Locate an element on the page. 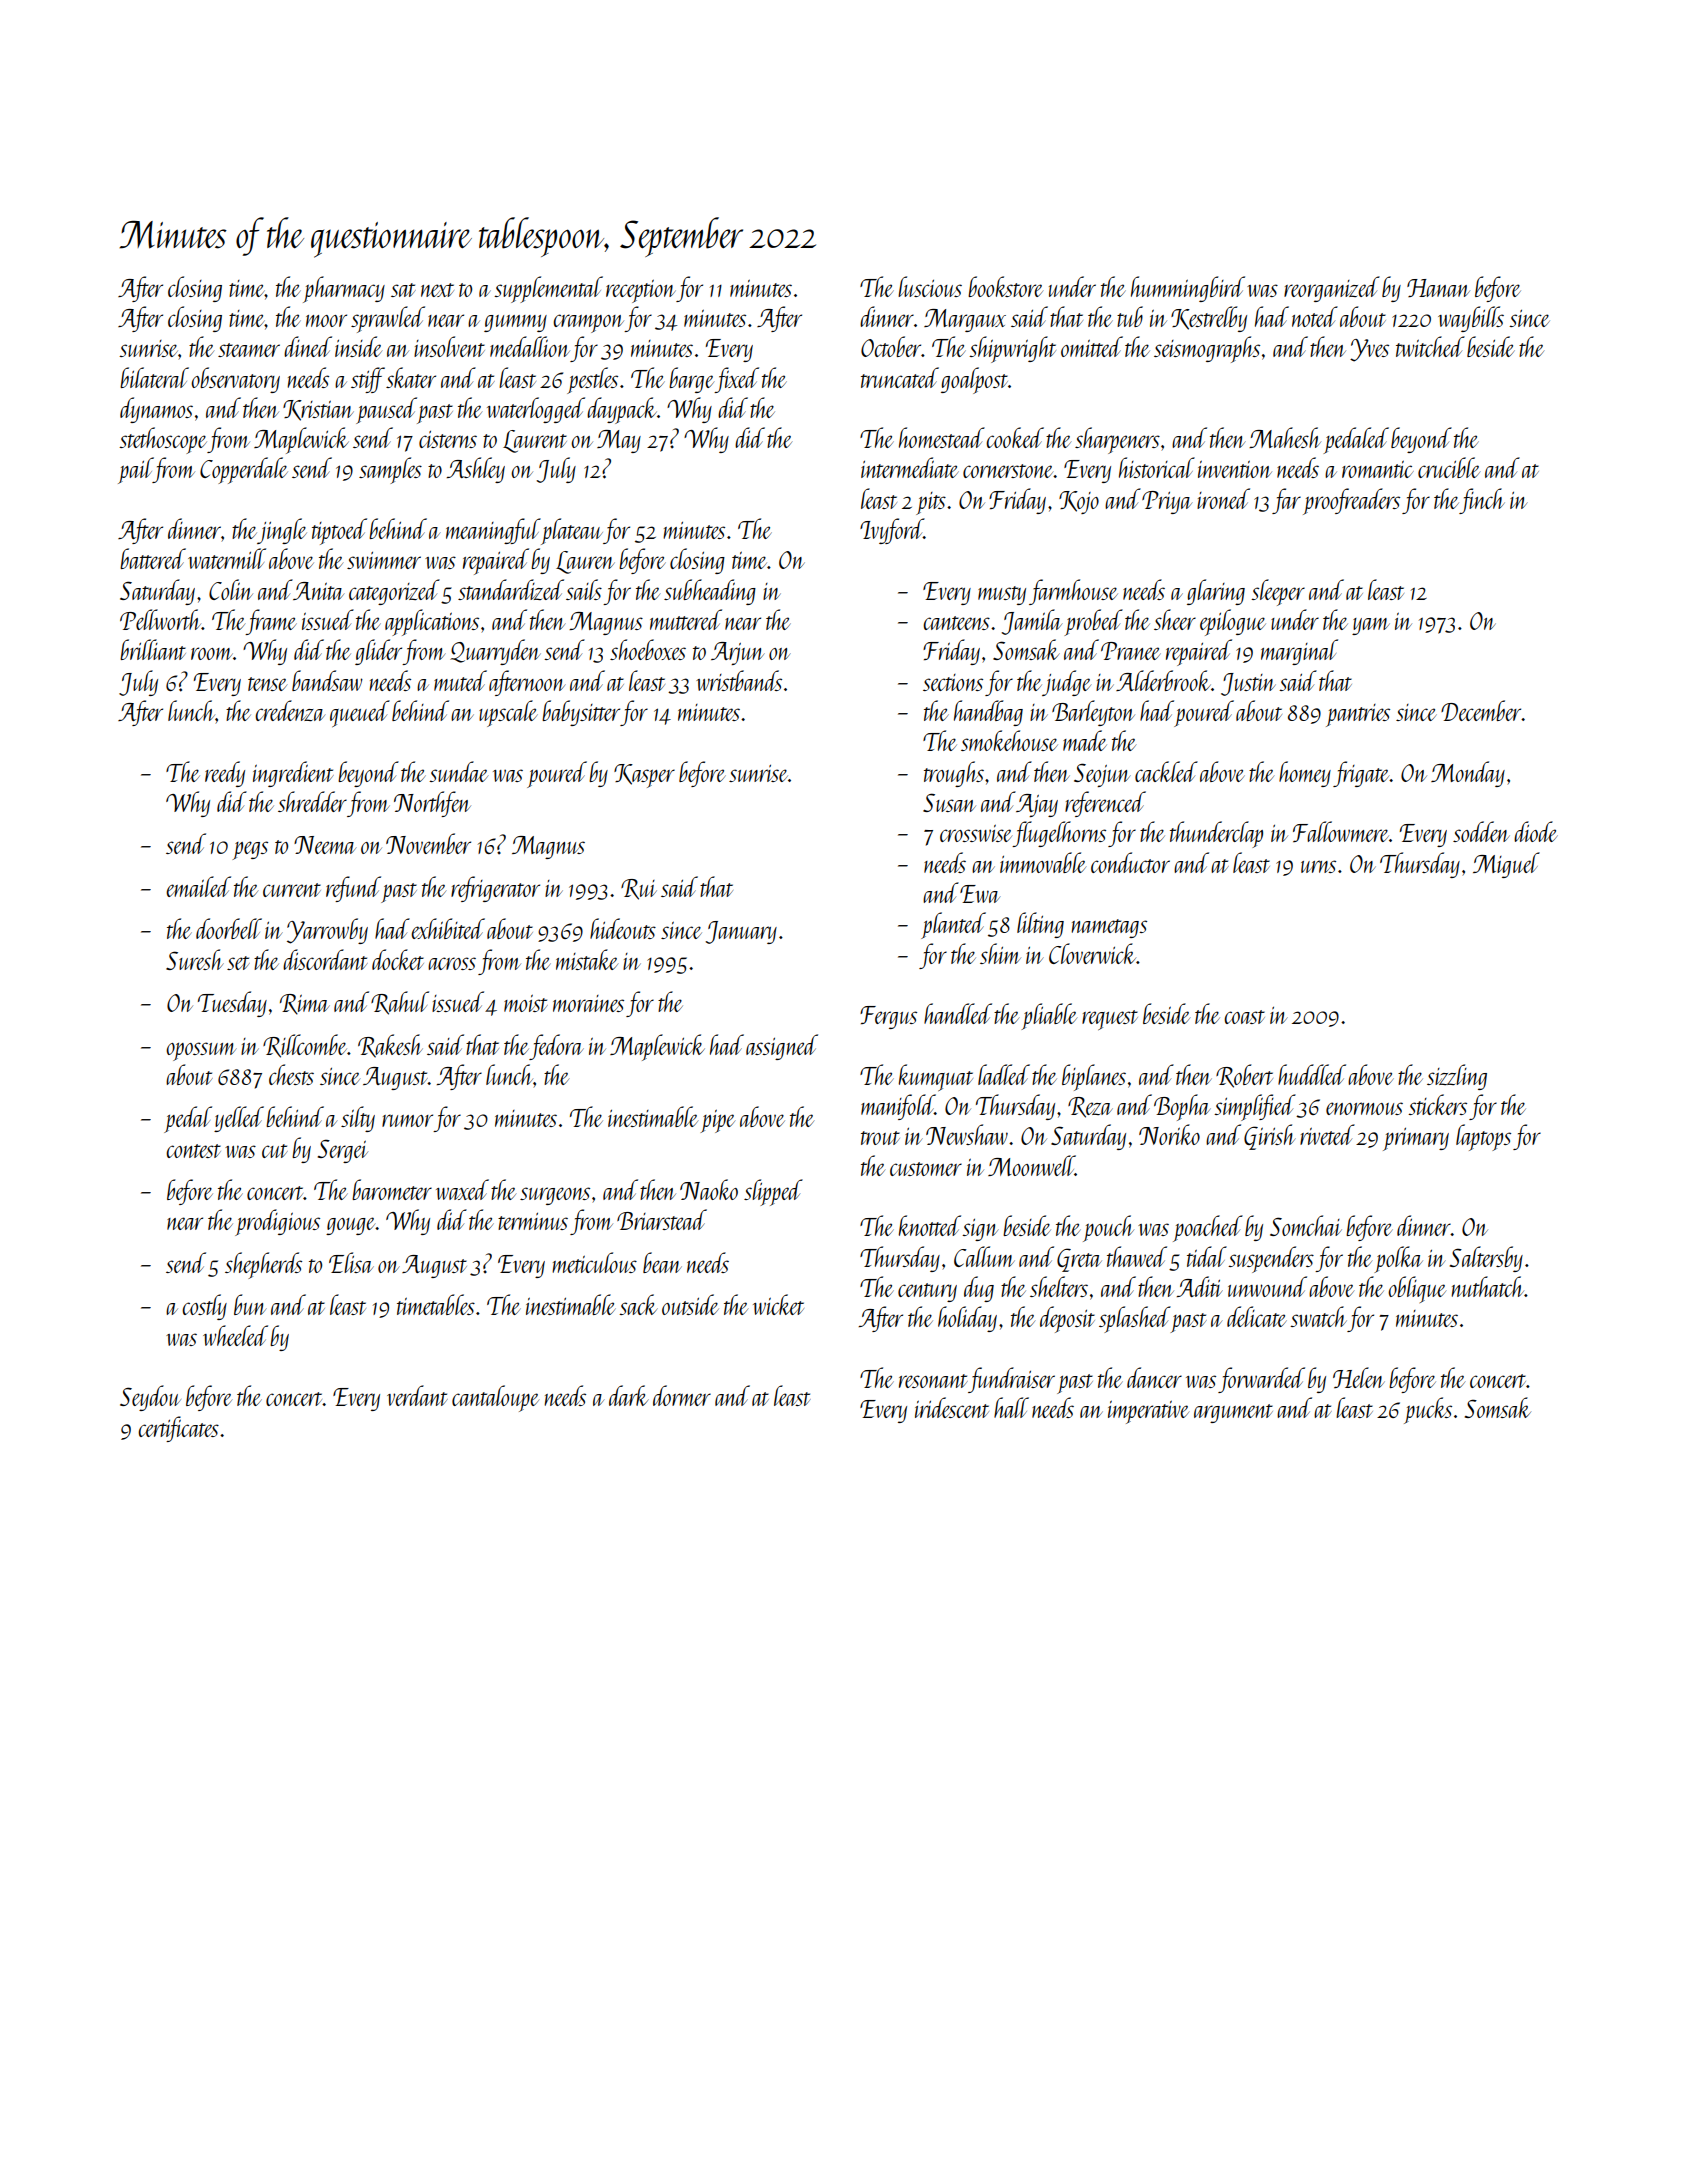  steamer is located at coordinates (249, 350).
